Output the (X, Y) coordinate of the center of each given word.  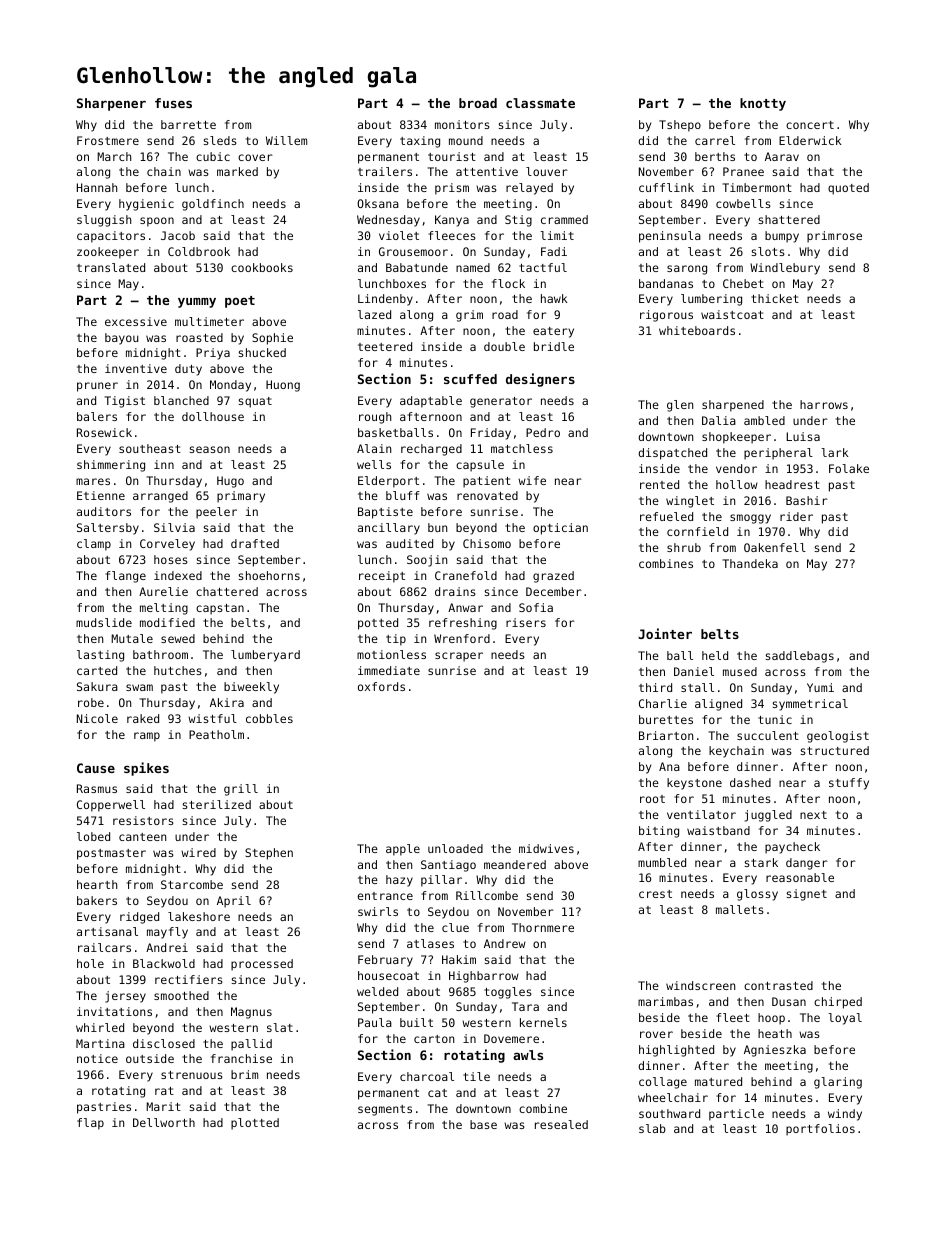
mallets (740, 909)
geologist (838, 737)
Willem (286, 140)
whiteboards (697, 330)
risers (526, 622)
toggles (508, 993)
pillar (441, 881)
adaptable (431, 402)
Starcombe (192, 884)
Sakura (97, 686)
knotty (763, 104)
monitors (462, 124)
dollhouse (213, 416)
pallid (251, 1045)
